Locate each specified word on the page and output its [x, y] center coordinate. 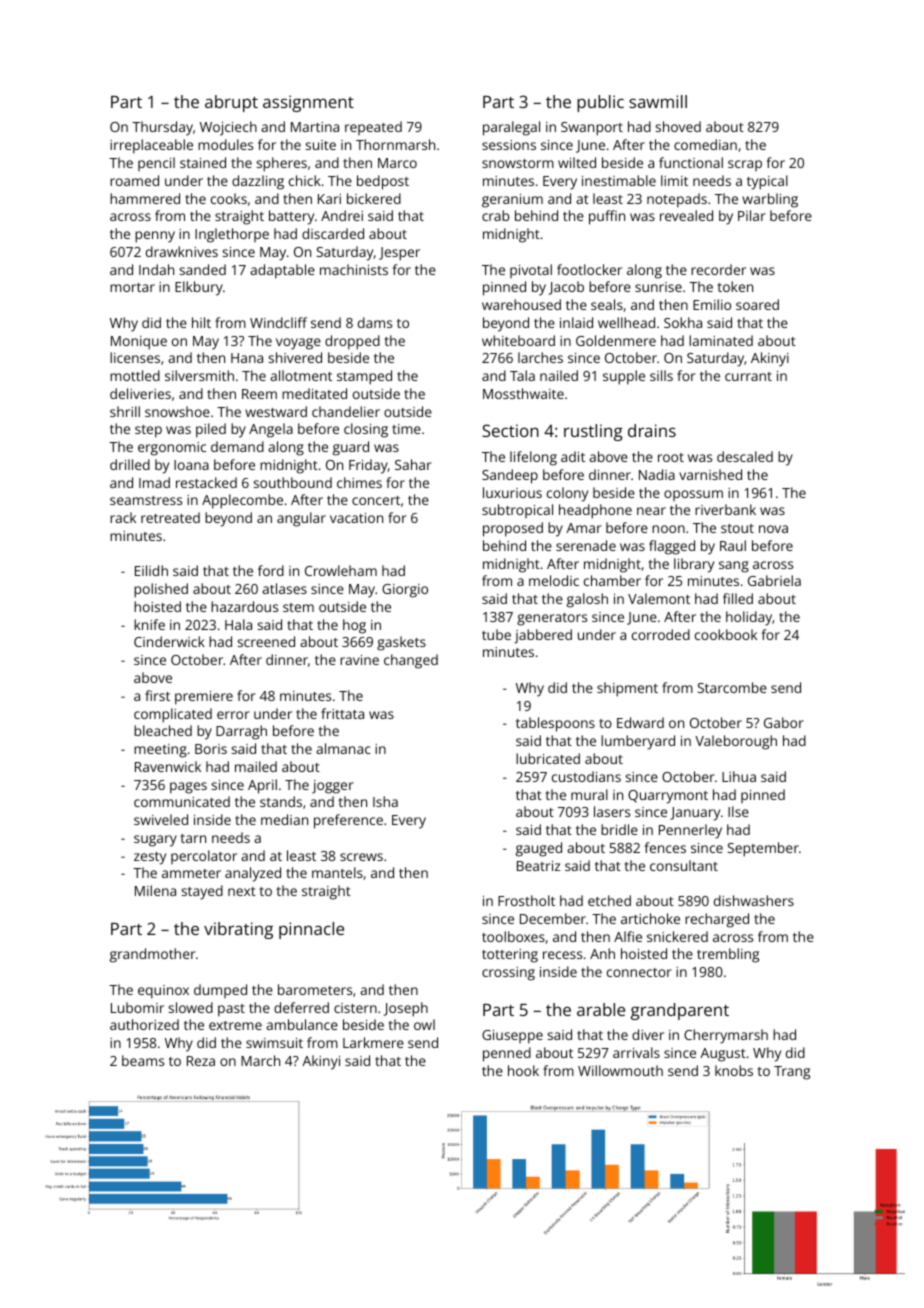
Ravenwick [168, 766]
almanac [343, 748]
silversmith [199, 375]
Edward [640, 722]
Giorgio [405, 591]
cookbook [726, 634]
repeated [373, 128]
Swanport [592, 129]
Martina [315, 127]
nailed [559, 375]
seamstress [146, 500]
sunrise [658, 287]
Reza [201, 1061]
